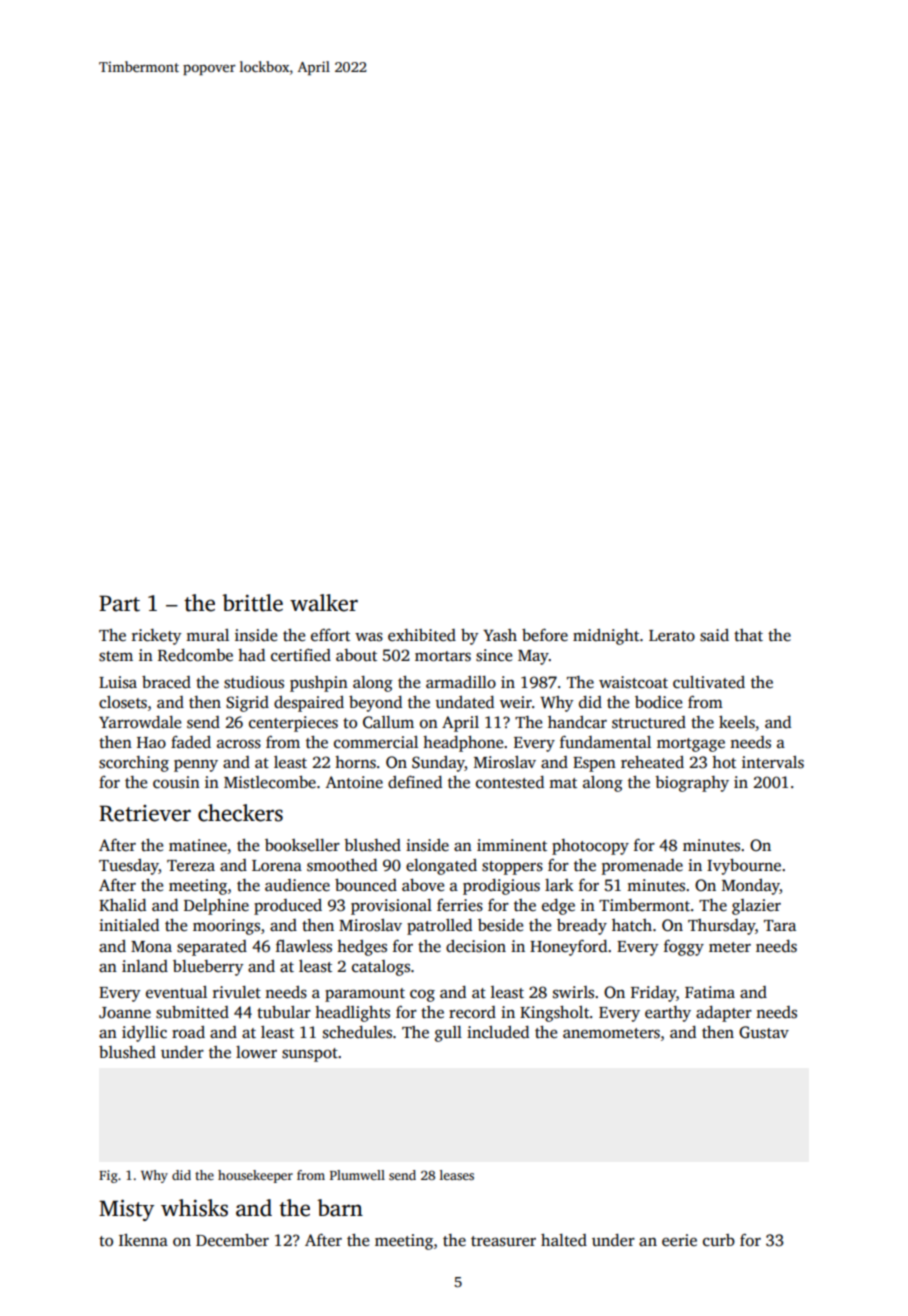 The image size is (908, 1316). What do you see at coordinates (773, 762) in the document?
I see `intervals` at bounding box center [773, 762].
